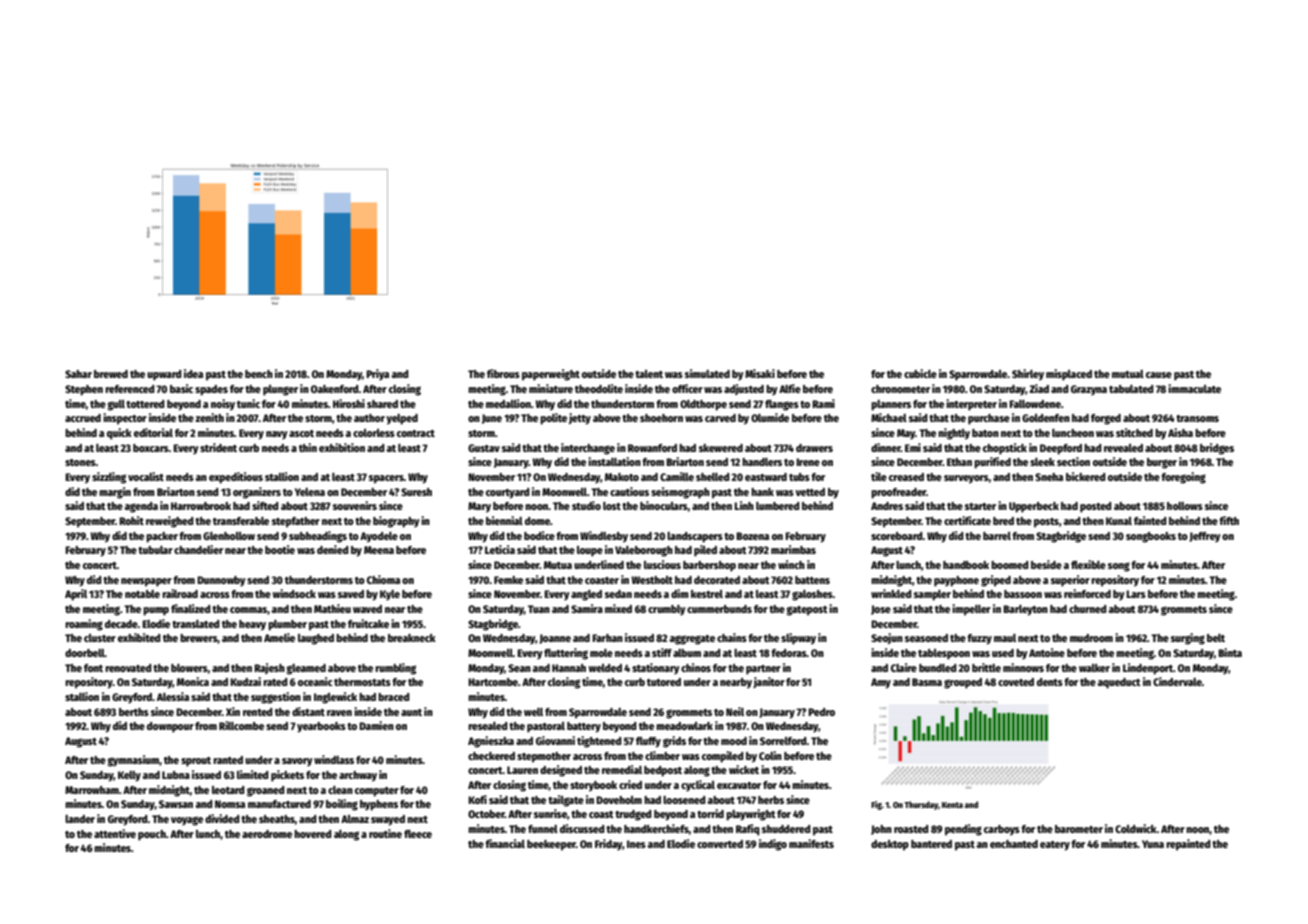 The width and height of the screenshot is (1308, 924). What do you see at coordinates (396, 522) in the screenshot?
I see `biography` at bounding box center [396, 522].
